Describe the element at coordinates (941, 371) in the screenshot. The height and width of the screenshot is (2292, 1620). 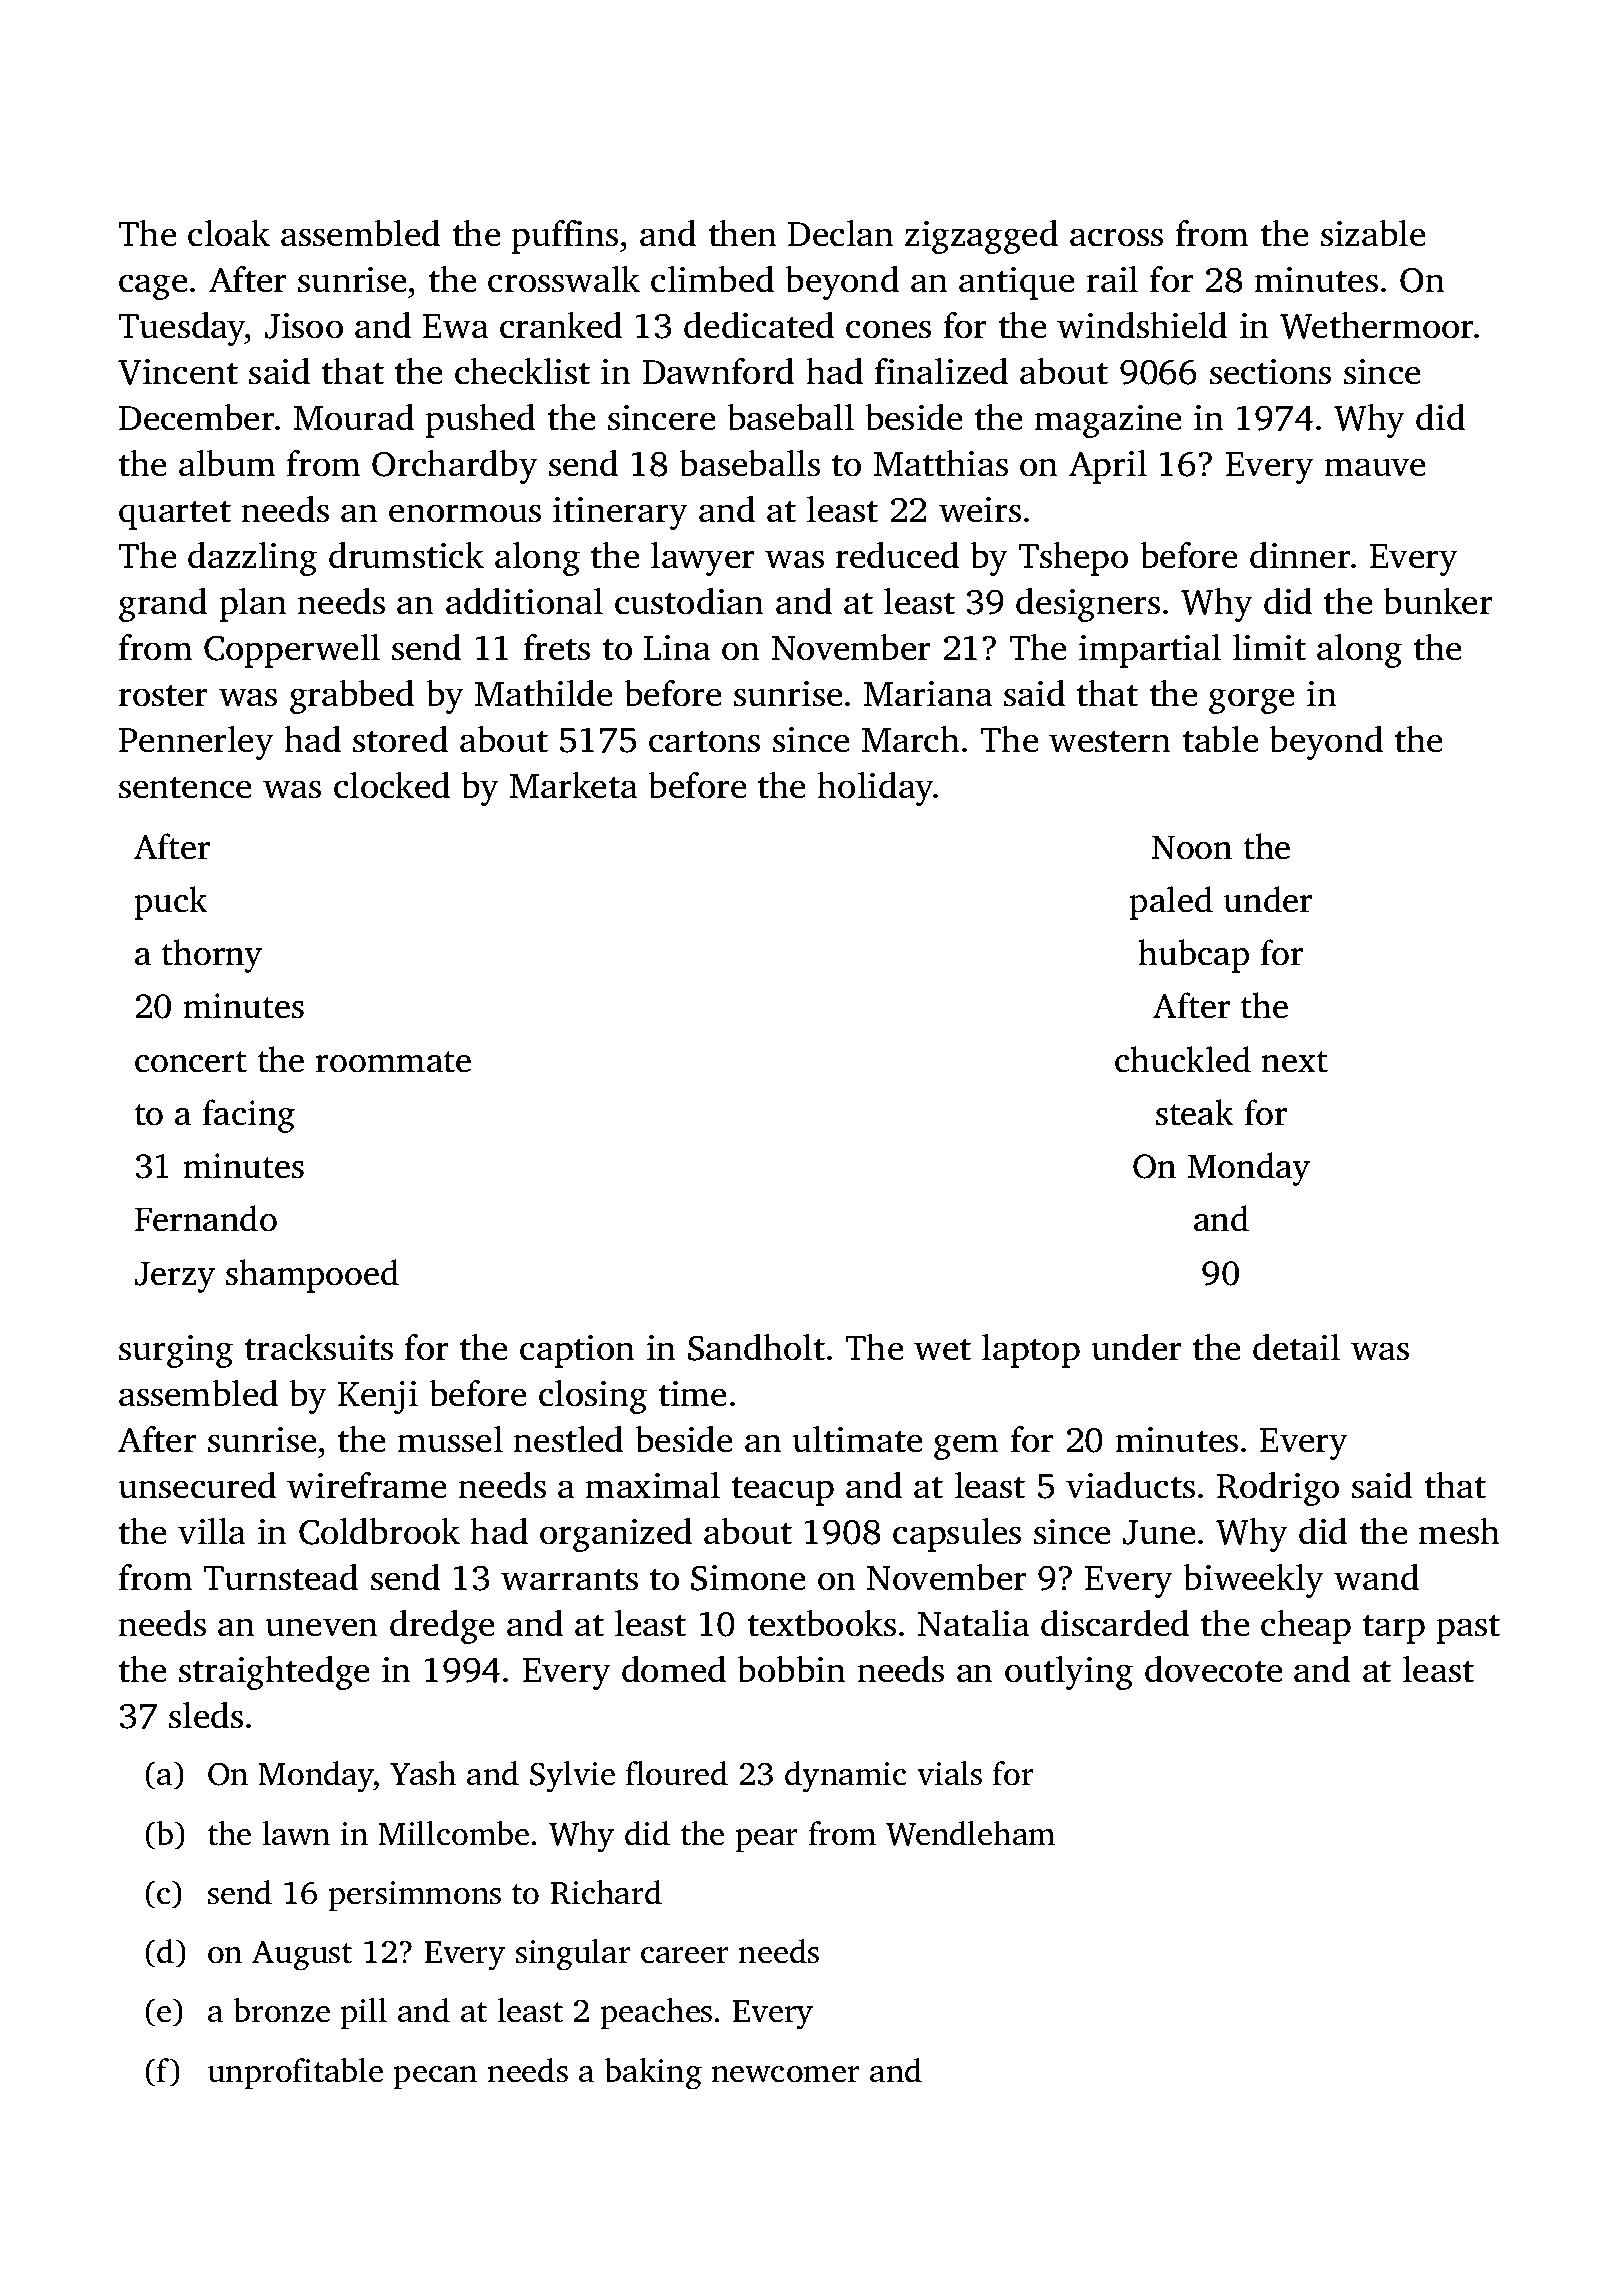
I see `finalized` at that location.
